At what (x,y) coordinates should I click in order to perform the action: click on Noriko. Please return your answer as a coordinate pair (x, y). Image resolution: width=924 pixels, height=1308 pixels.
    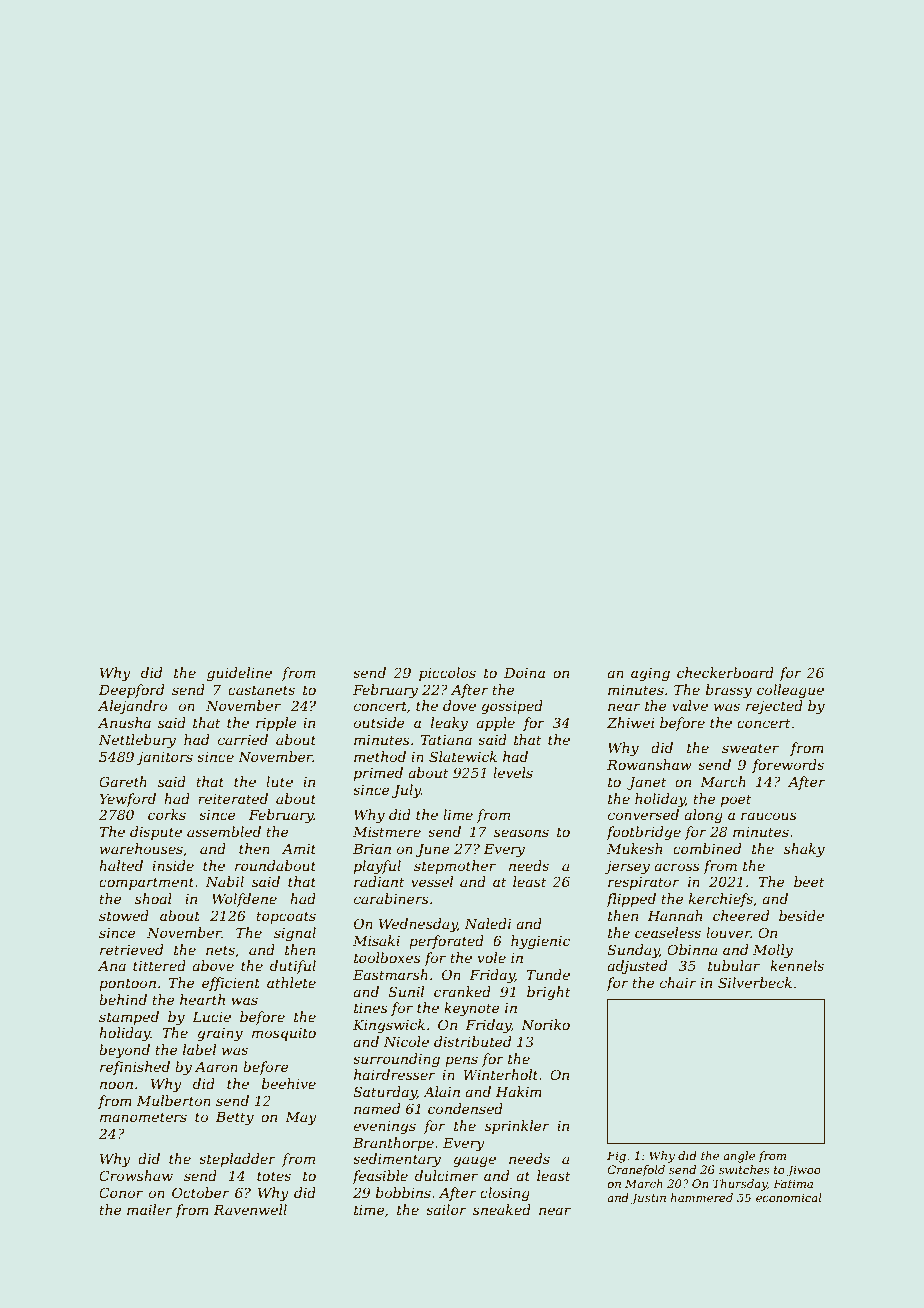
    Looking at the image, I should click on (545, 1024).
